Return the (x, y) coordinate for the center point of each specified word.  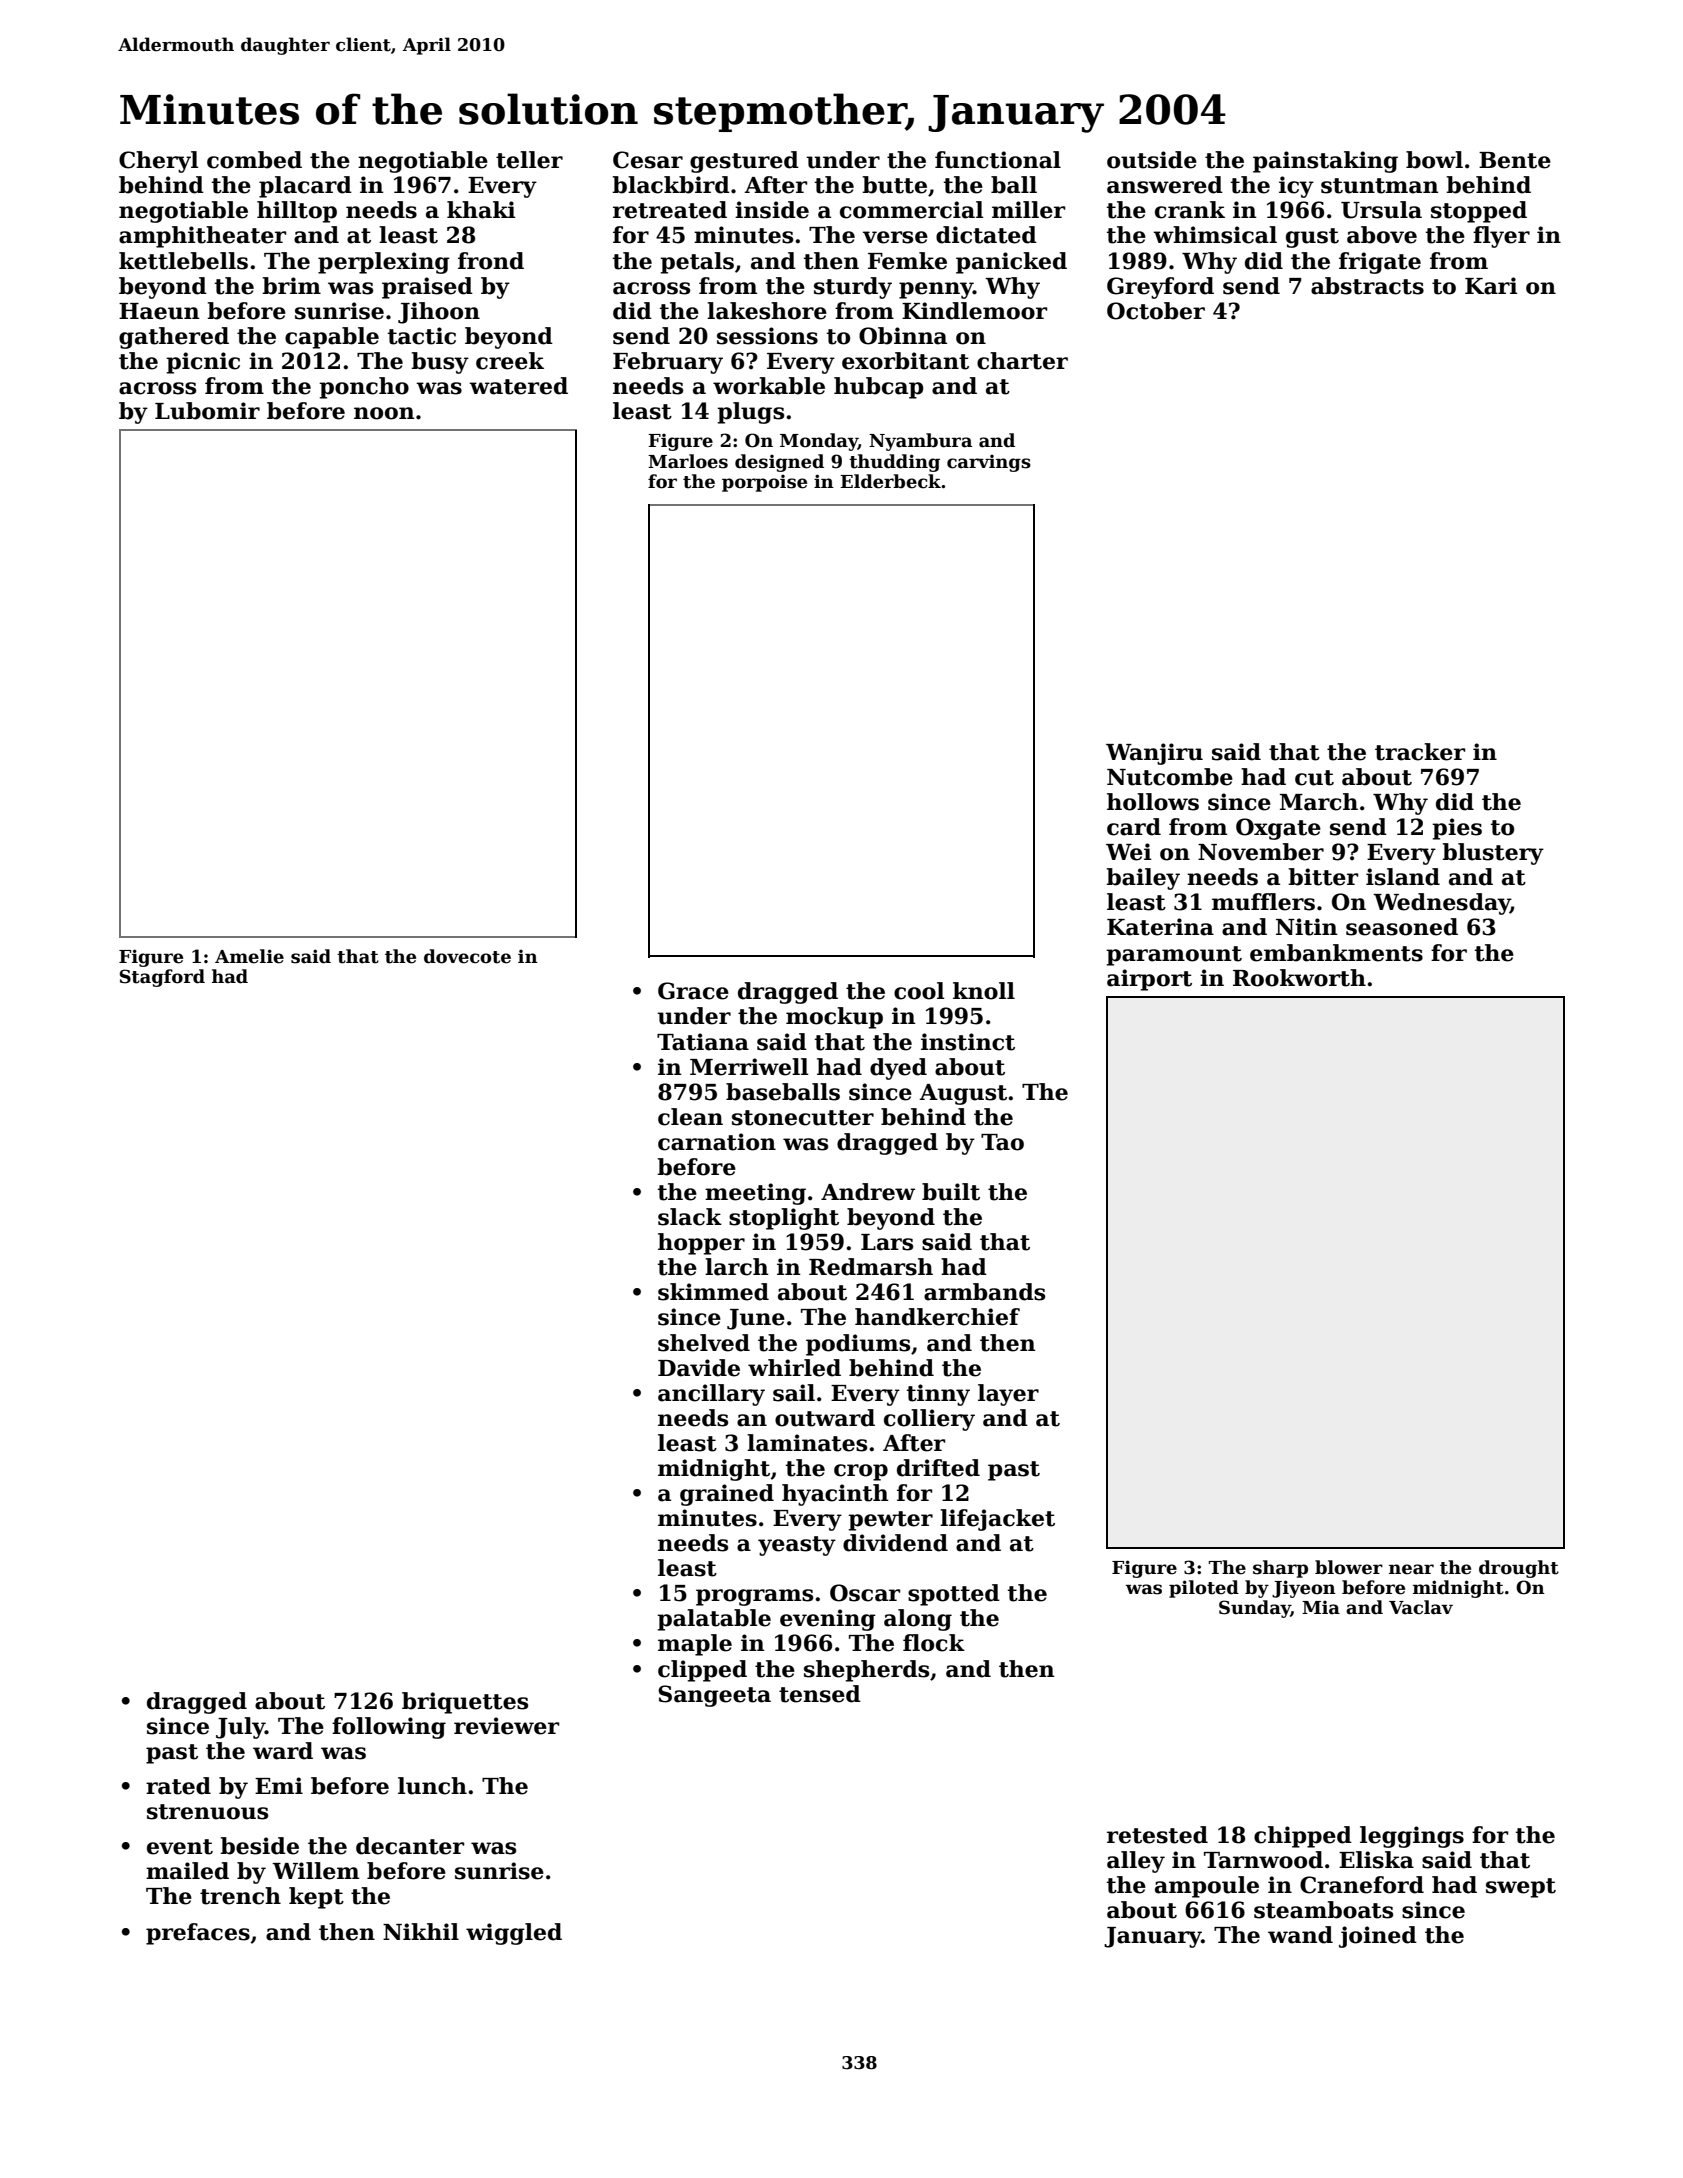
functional (998, 160)
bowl (1434, 160)
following (389, 1728)
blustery (1493, 854)
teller (529, 160)
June (756, 1319)
